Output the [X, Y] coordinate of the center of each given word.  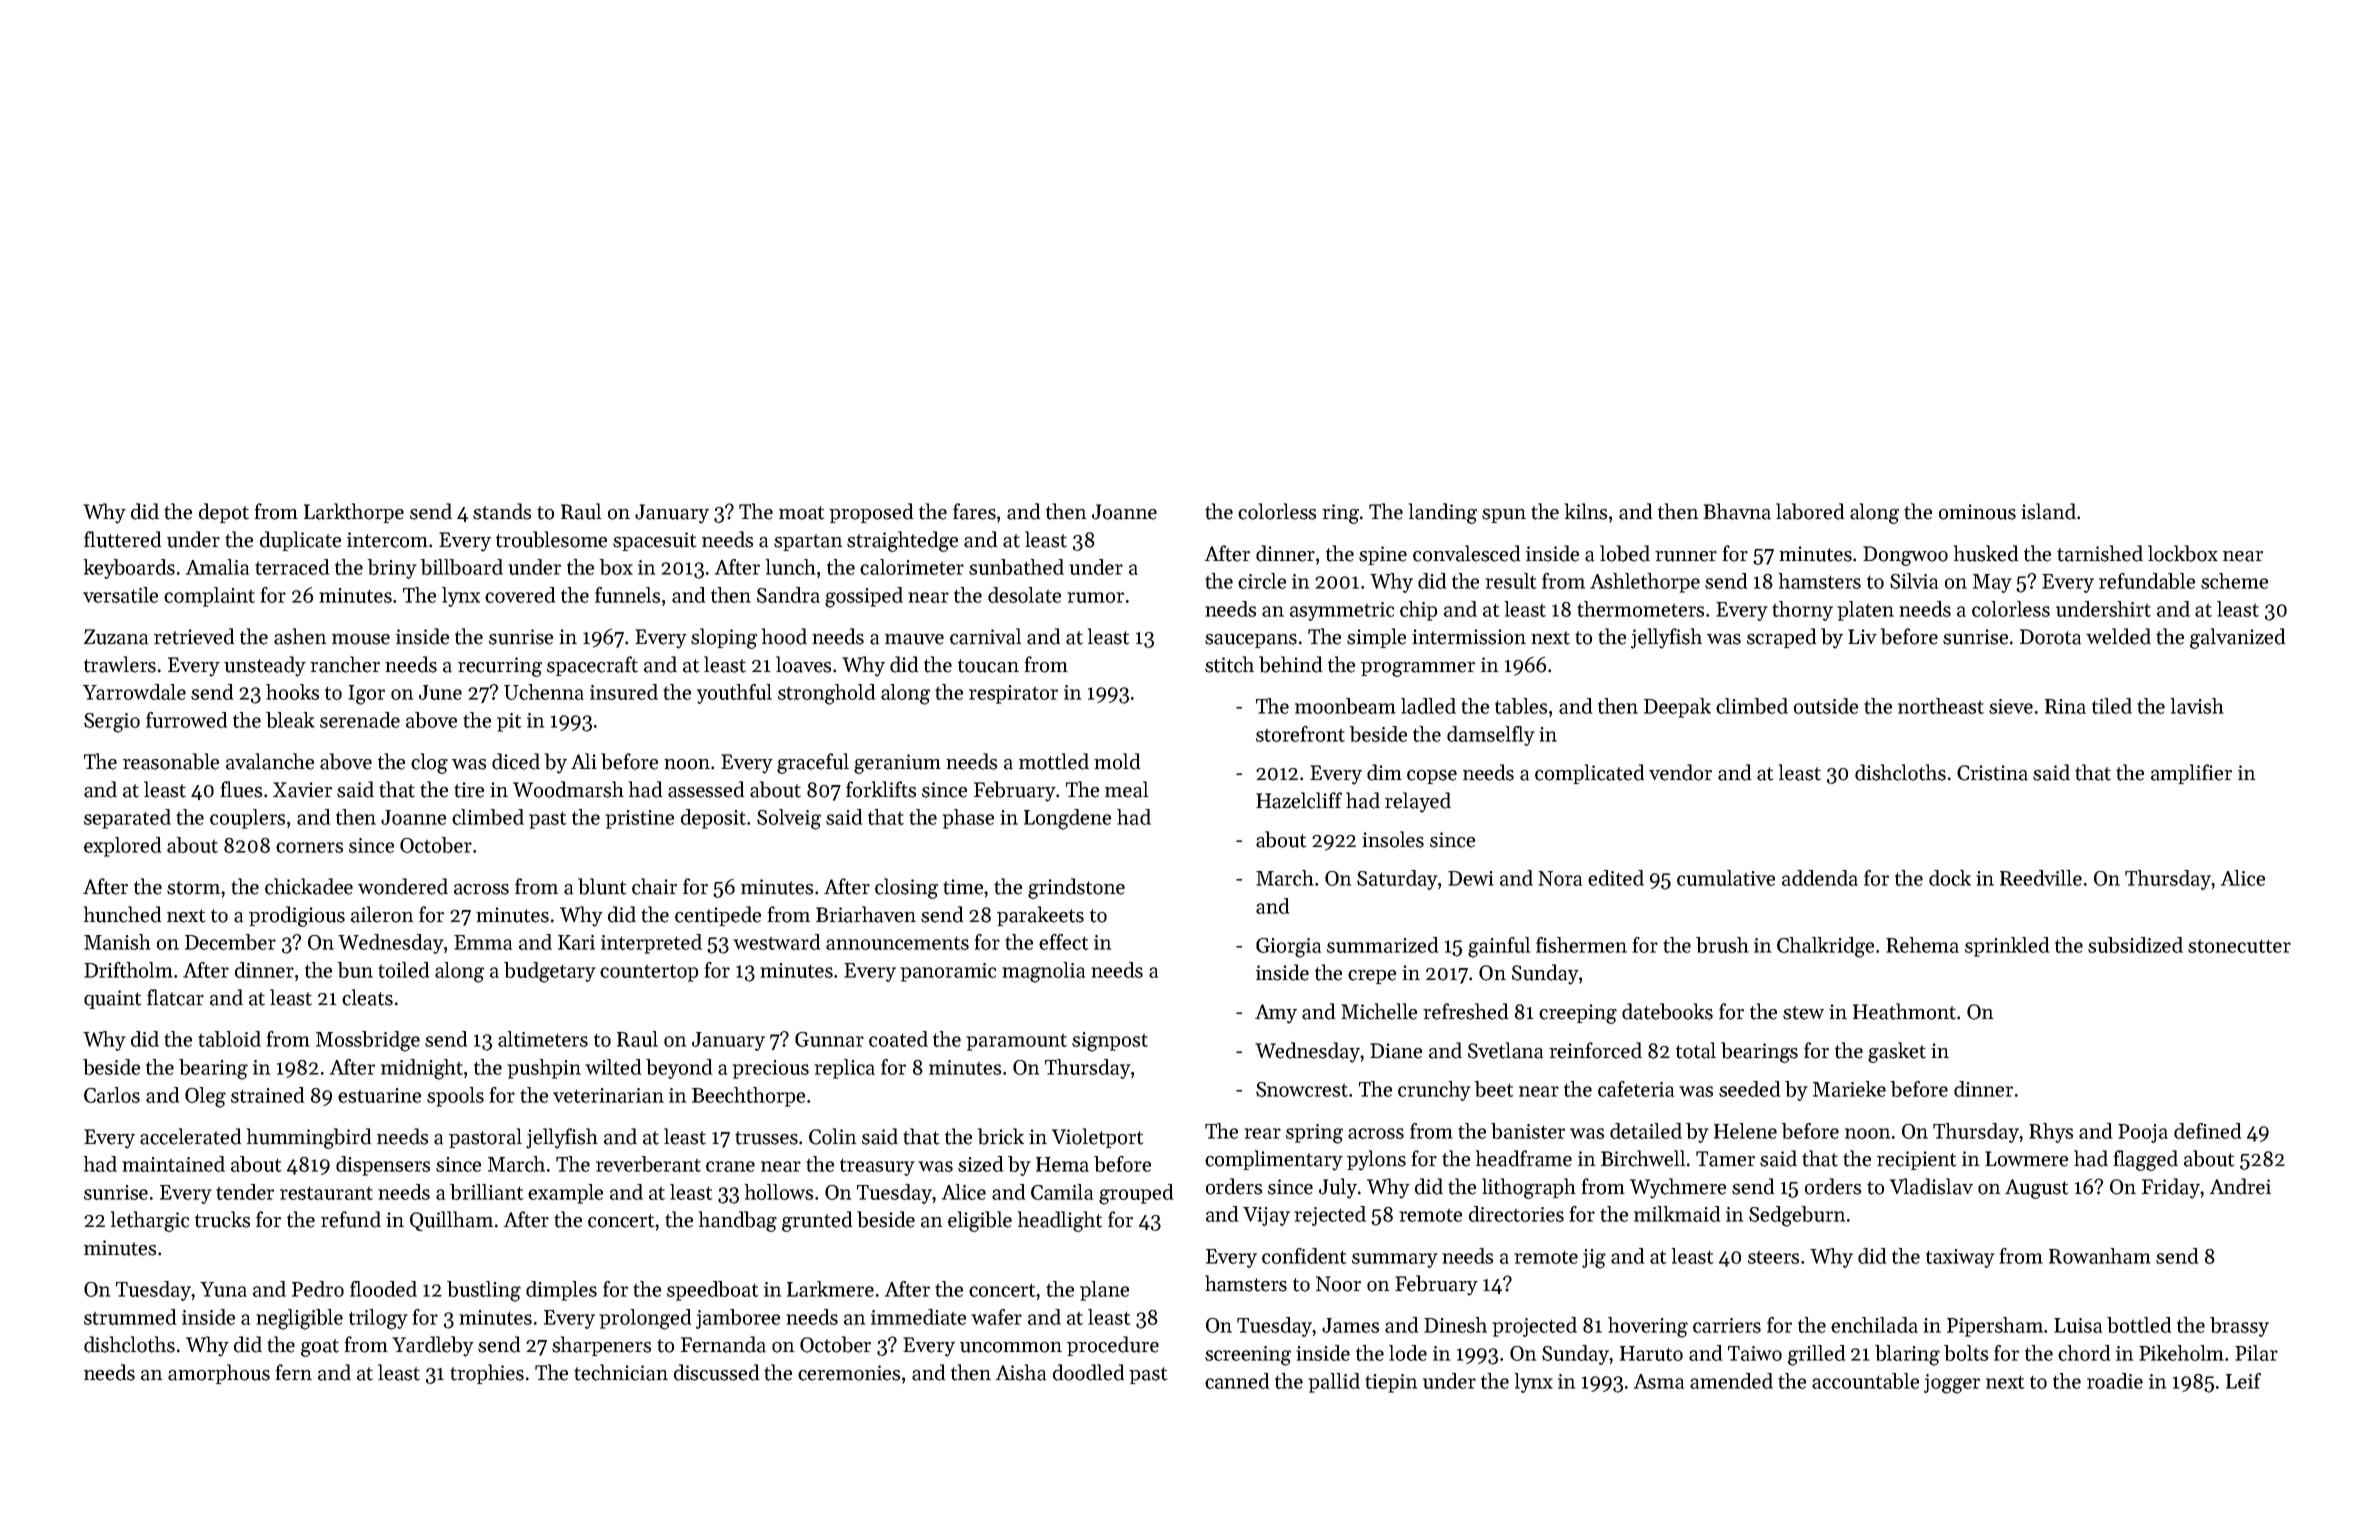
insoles [1393, 839]
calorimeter [912, 567]
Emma [483, 942]
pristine [639, 819]
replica [844, 1069]
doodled [1088, 1372]
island [2048, 511]
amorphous [219, 1374]
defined [2207, 1131]
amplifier [2191, 774]
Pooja [2143, 1133]
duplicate [300, 541]
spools [455, 1097]
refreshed [1465, 1011]
